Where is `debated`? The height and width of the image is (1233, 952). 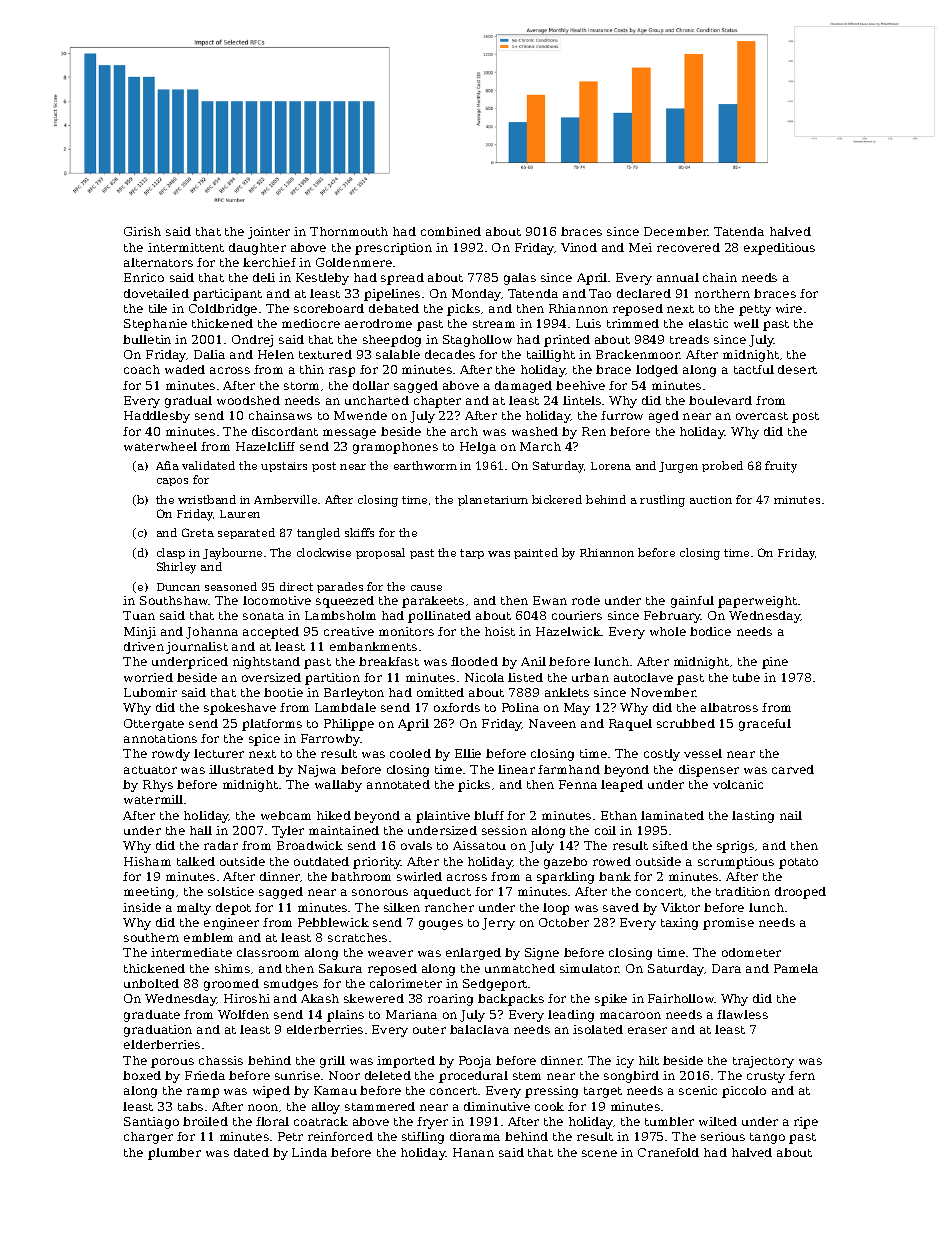 debated is located at coordinates (394, 308).
